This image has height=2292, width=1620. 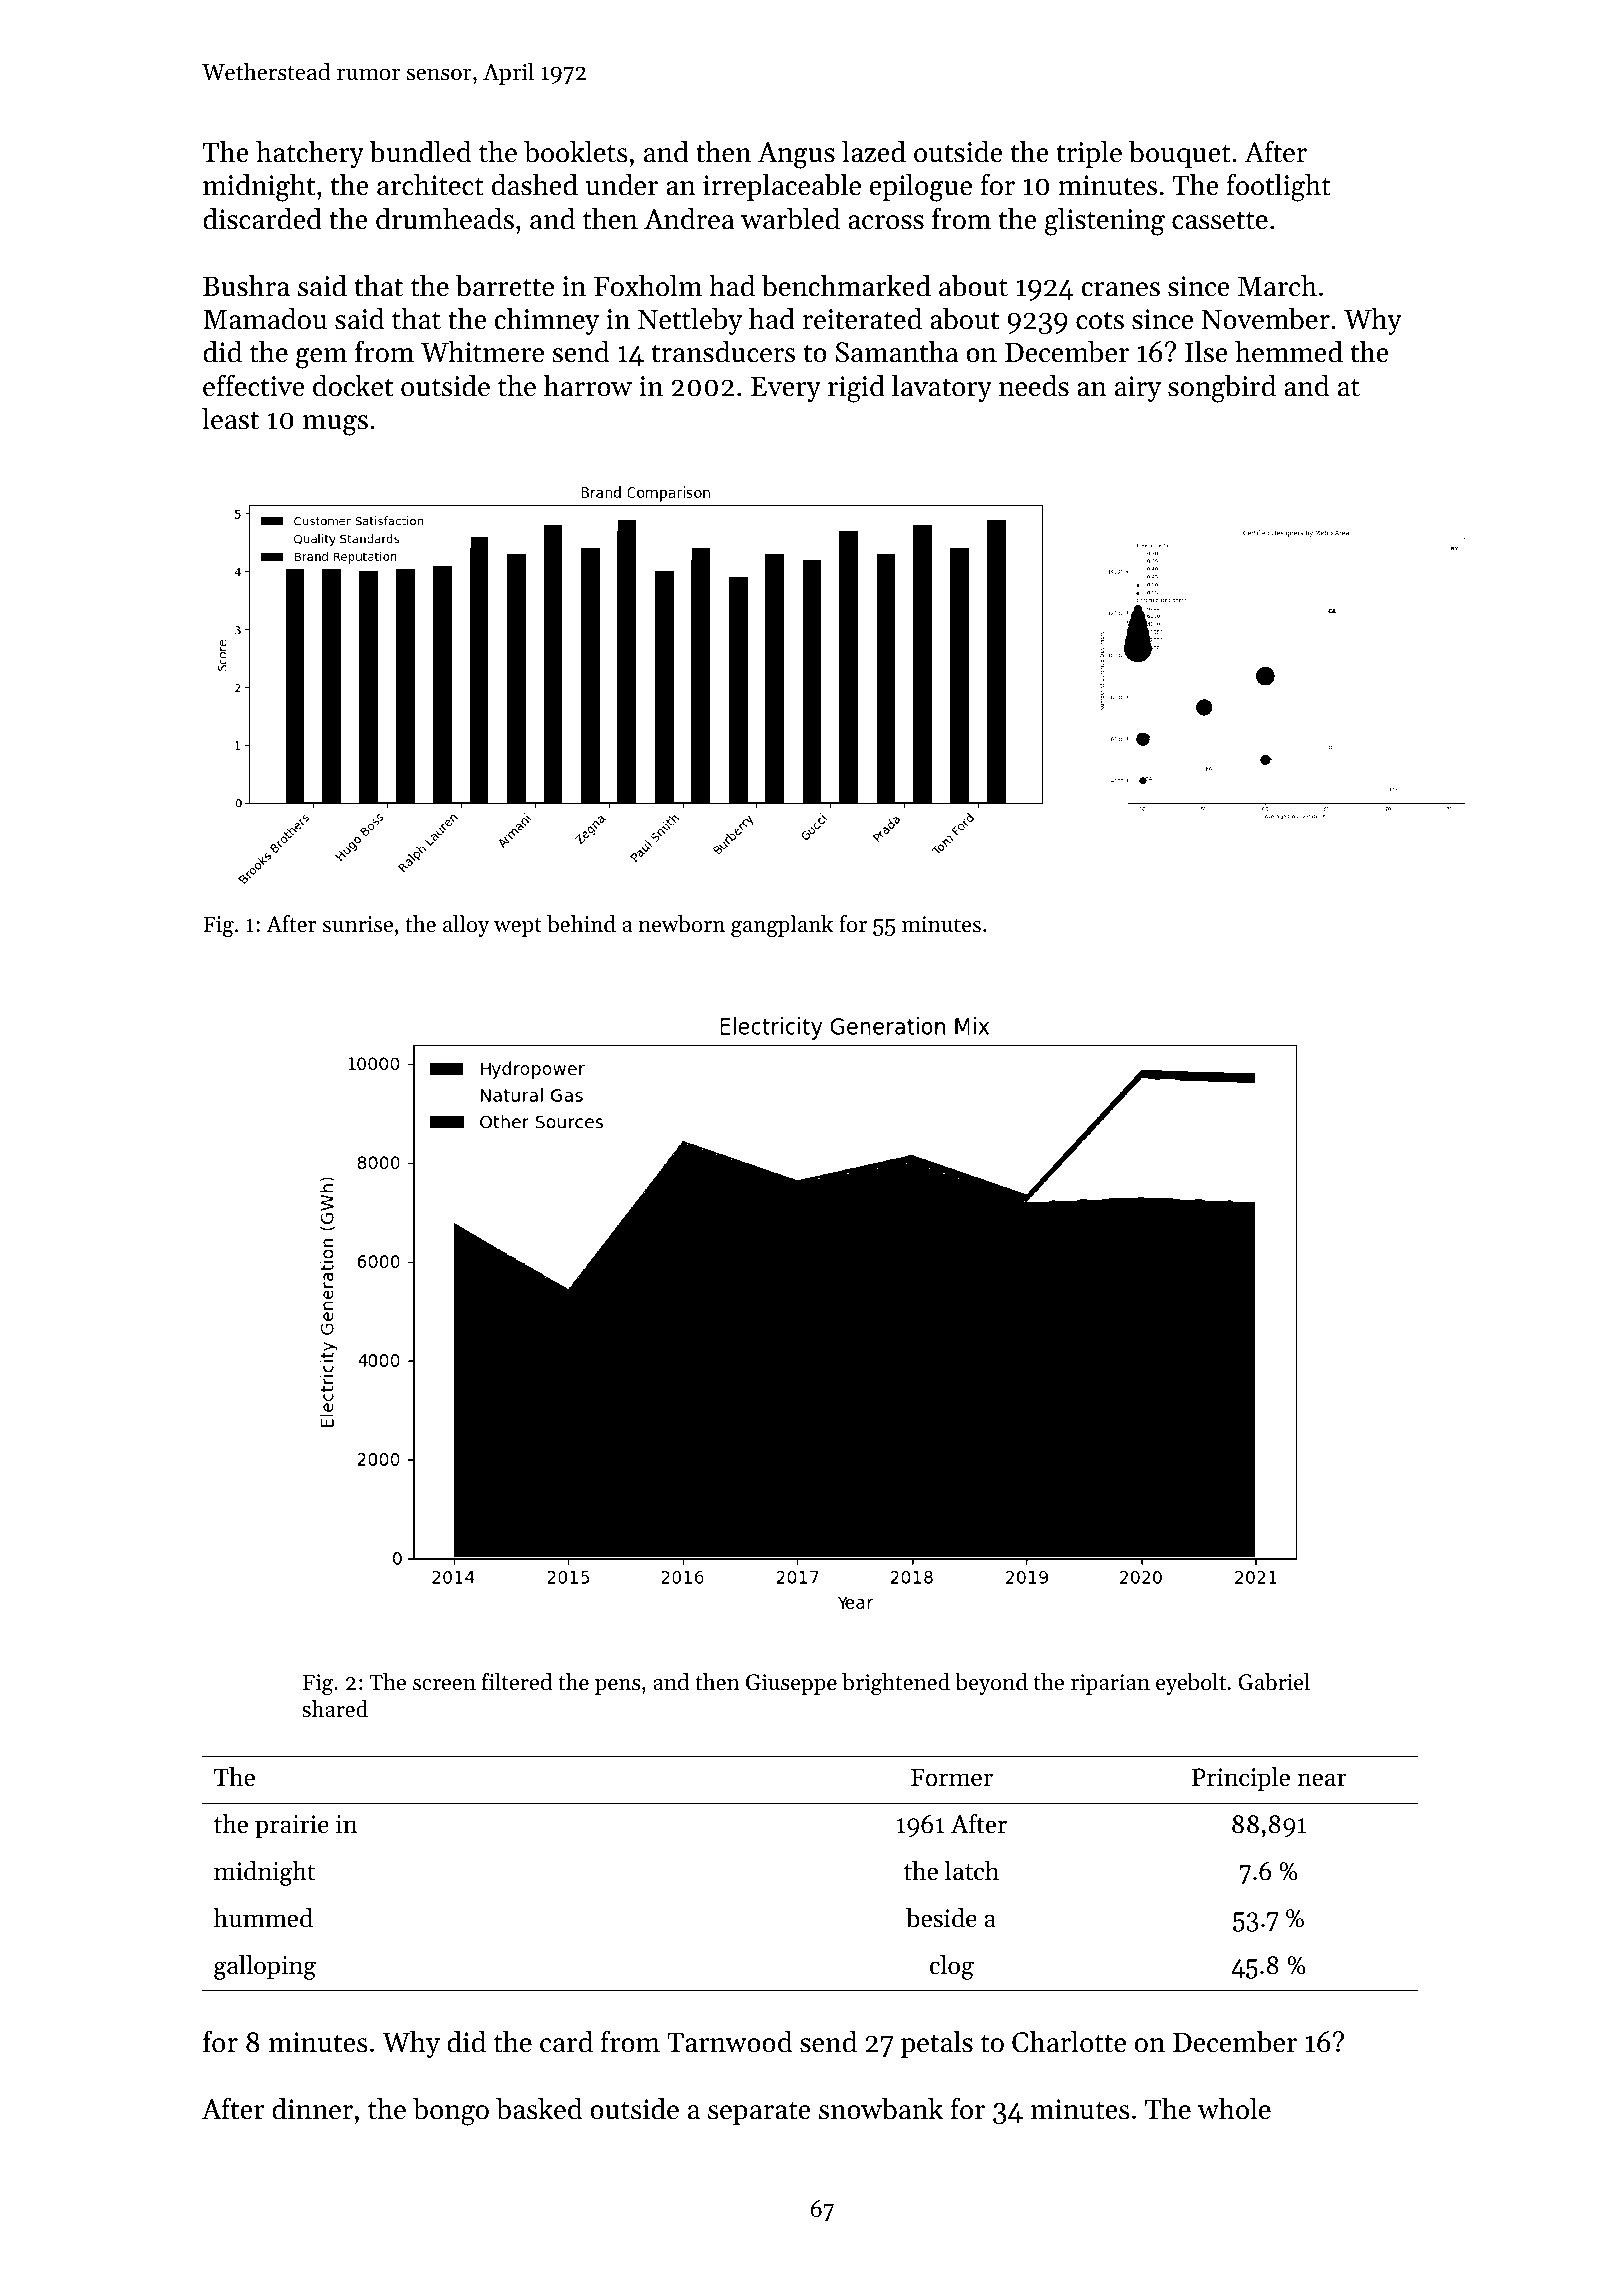 What do you see at coordinates (1089, 154) in the image?
I see `triple` at bounding box center [1089, 154].
